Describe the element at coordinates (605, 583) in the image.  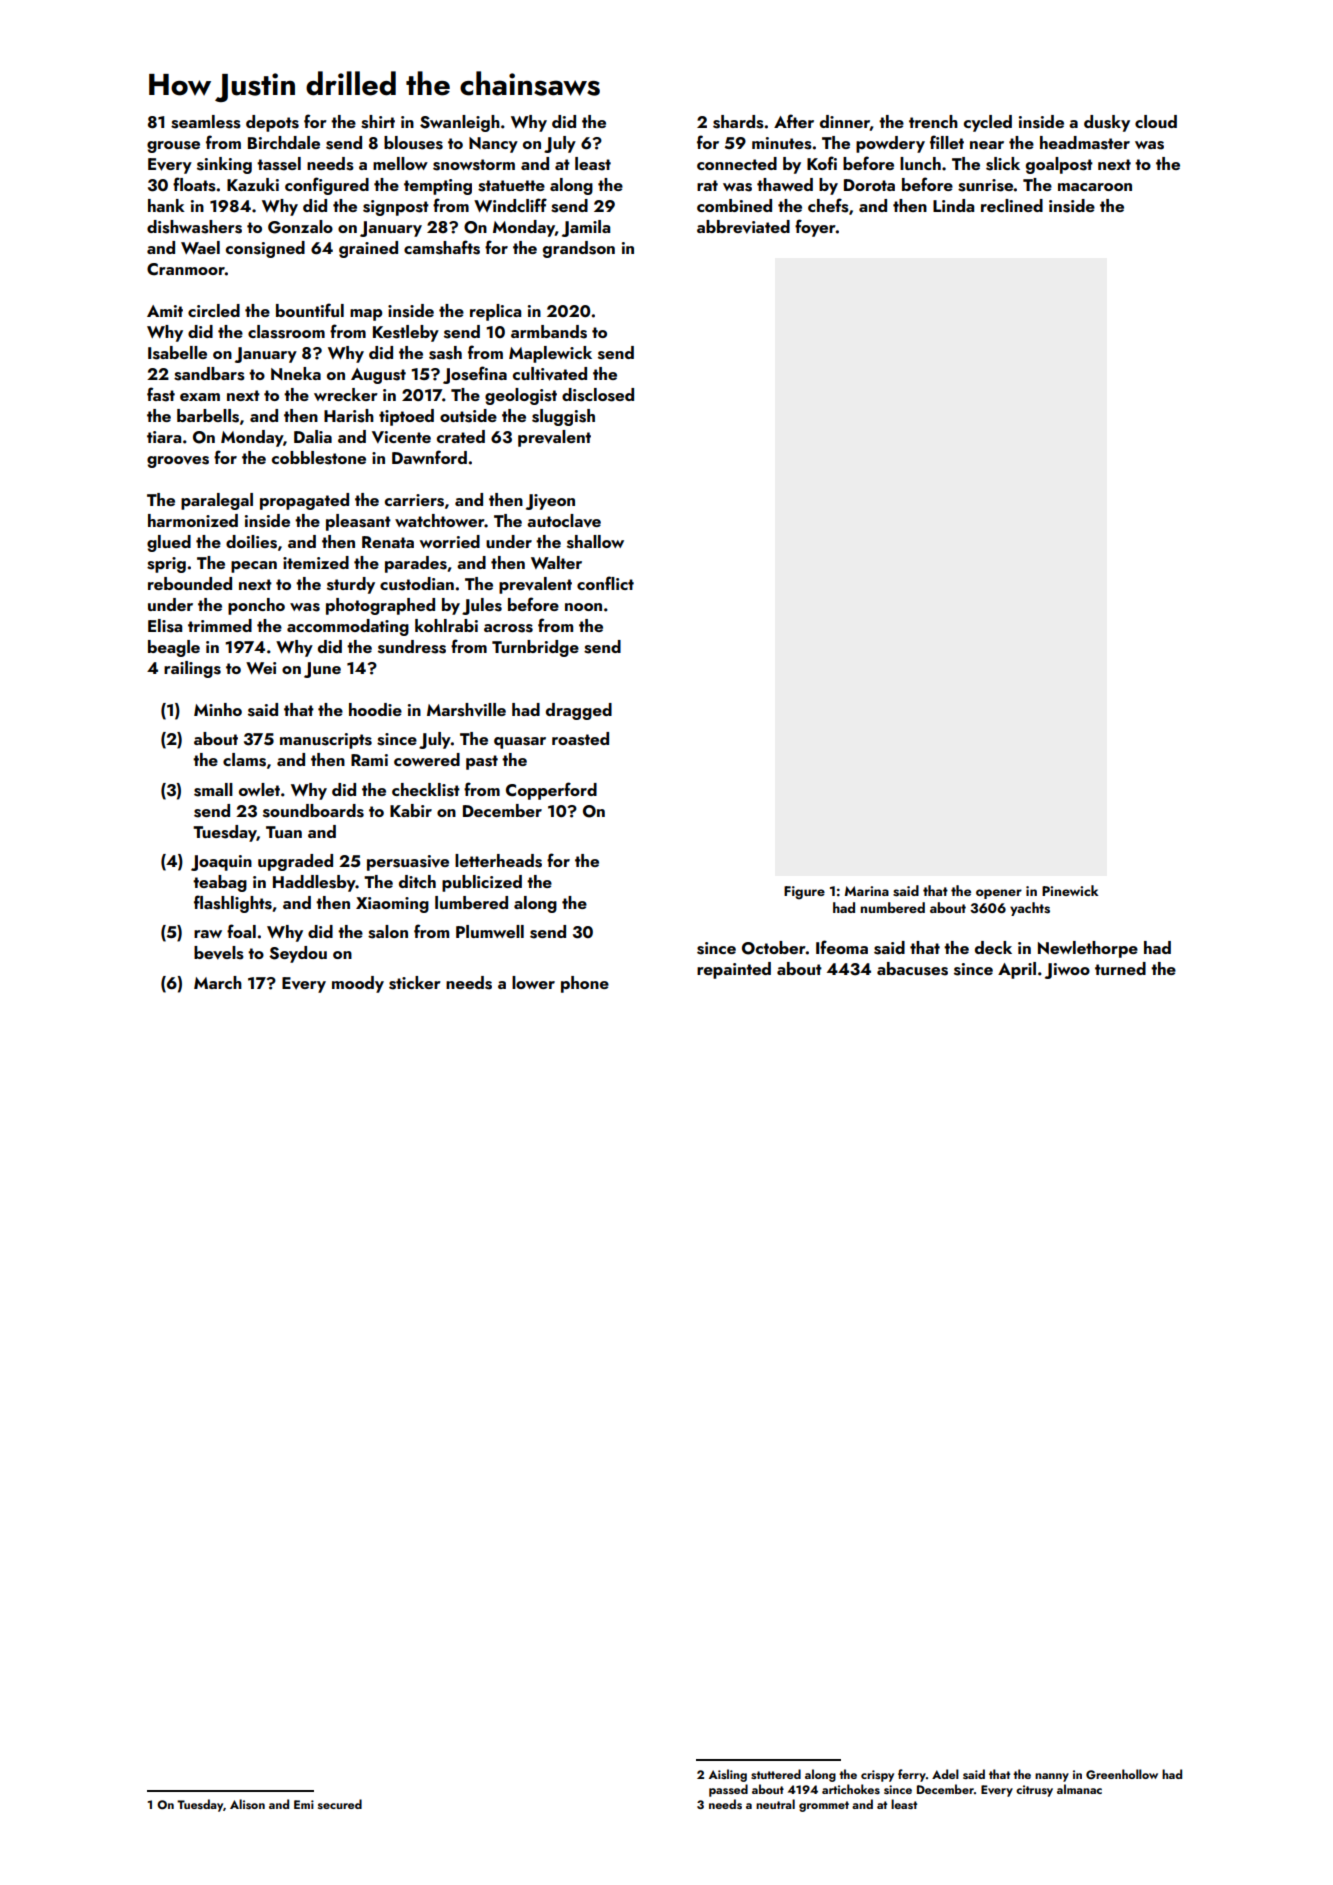
I see `conflict` at that location.
